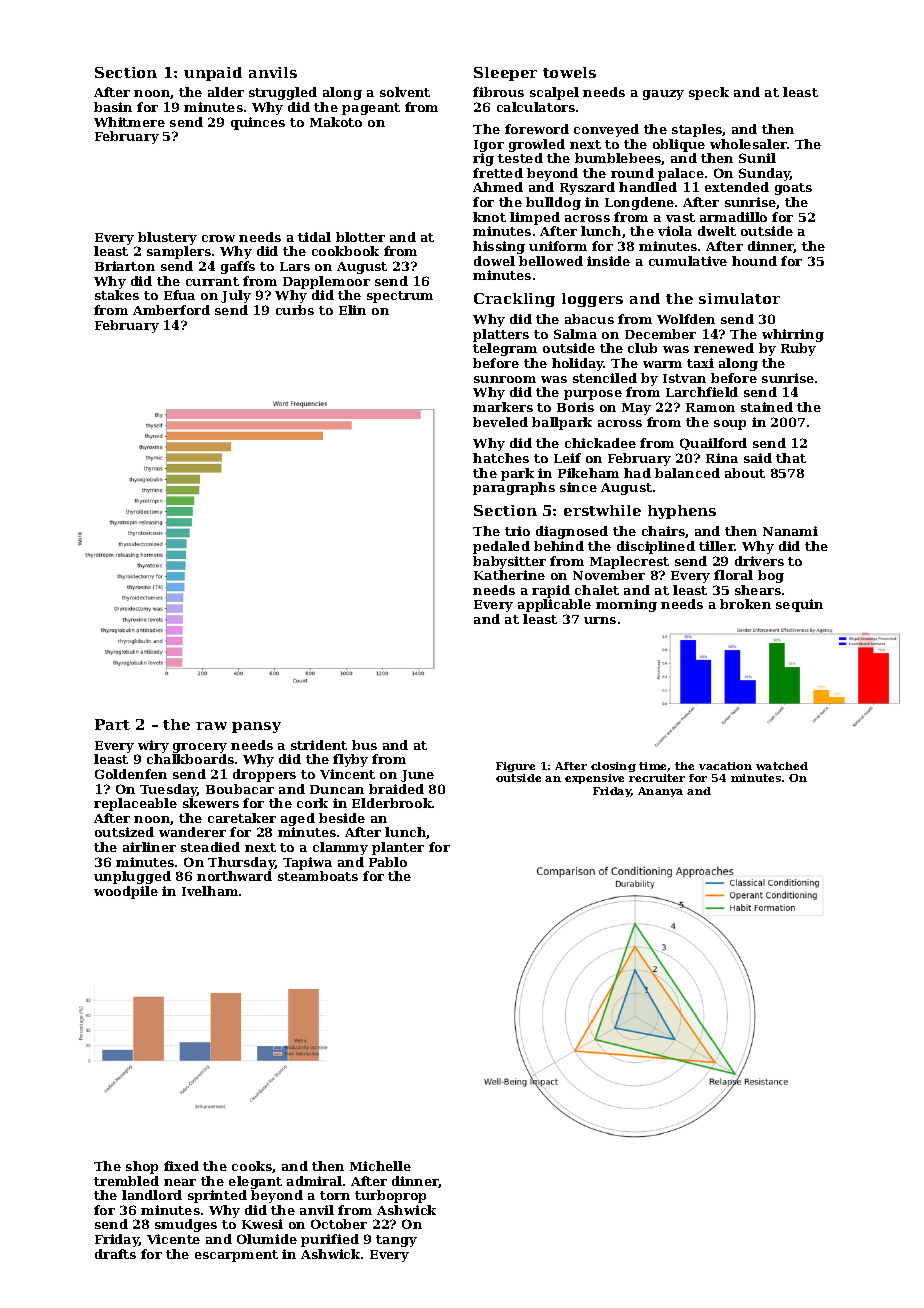 The width and height of the screenshot is (924, 1308). I want to click on Ivelham, so click(210, 891).
